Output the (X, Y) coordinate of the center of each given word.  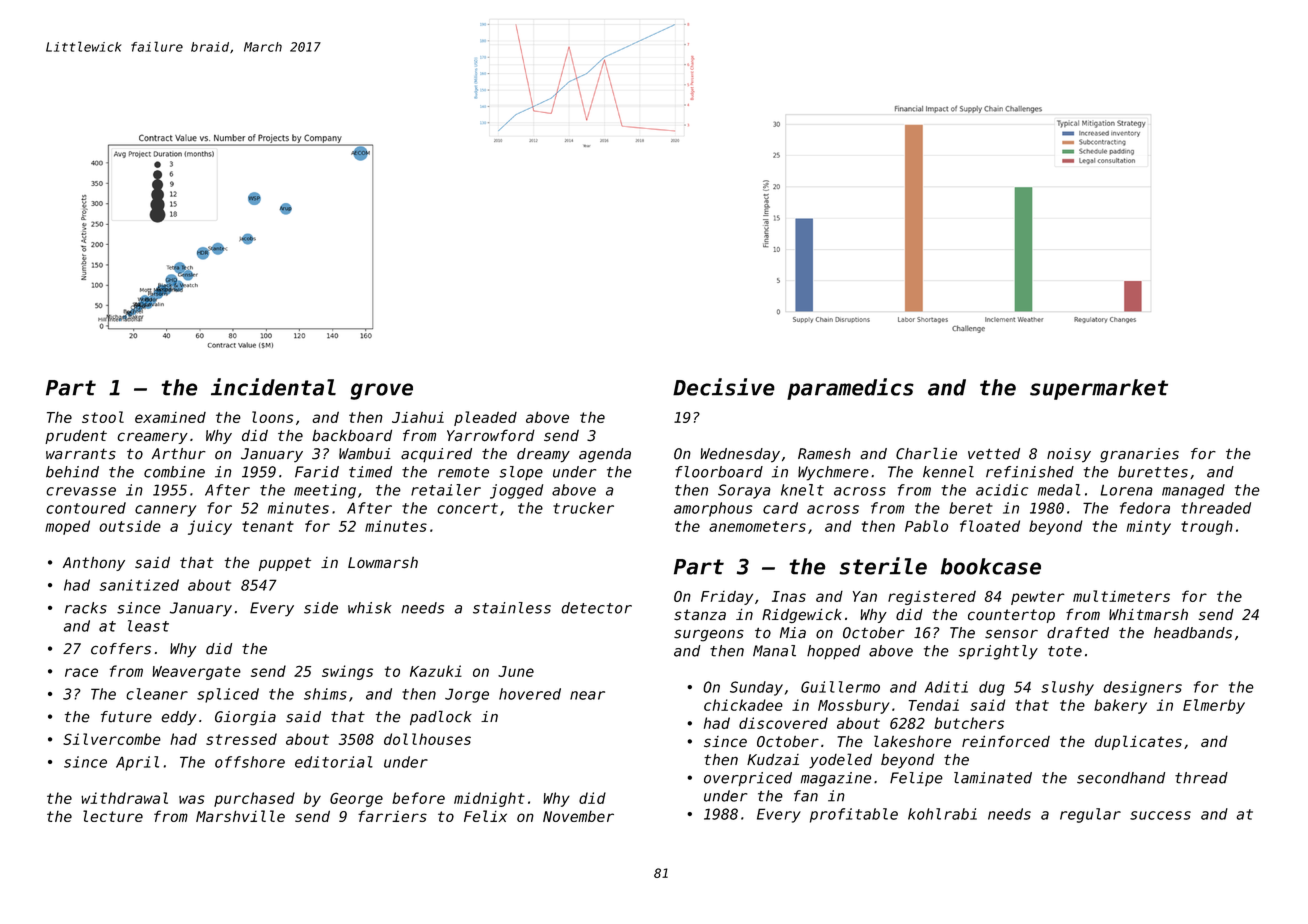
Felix (485, 816)
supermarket (1099, 389)
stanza (700, 614)
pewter (1038, 598)
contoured (86, 508)
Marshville (240, 816)
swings (347, 672)
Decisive (724, 387)
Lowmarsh (383, 562)
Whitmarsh (1148, 614)
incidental (273, 387)
